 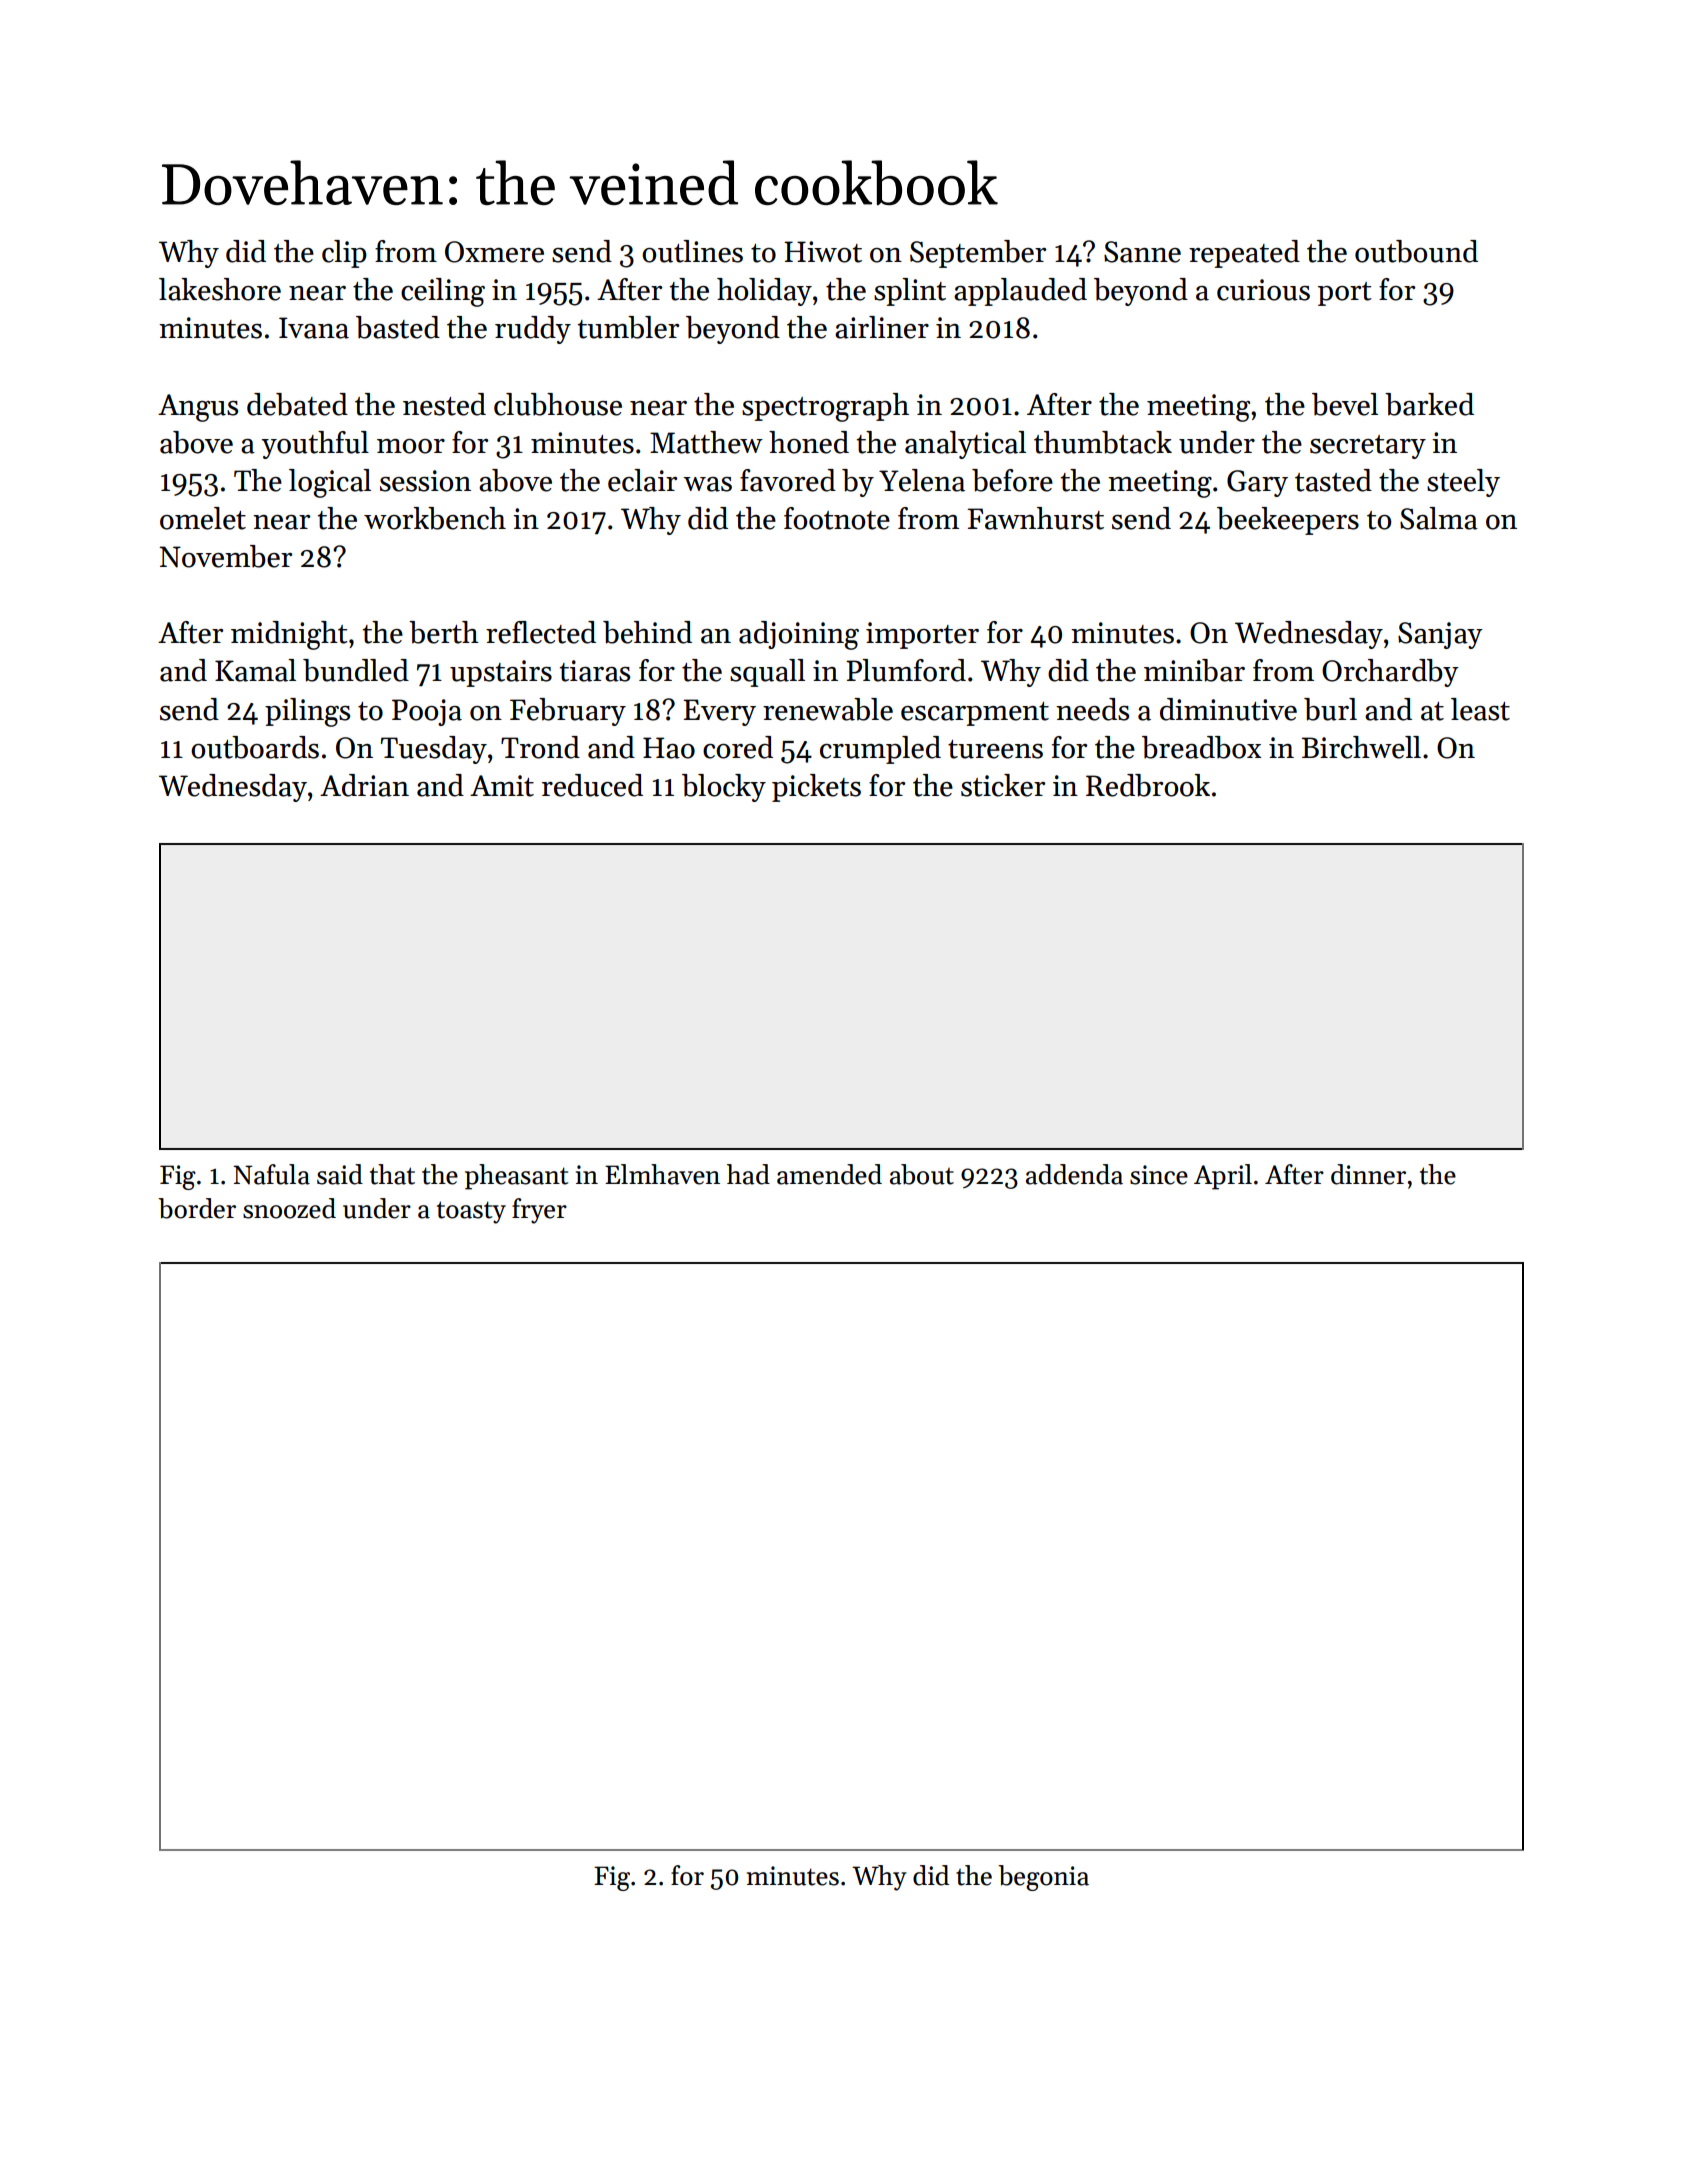 What do you see at coordinates (719, 712) in the document?
I see `Every` at bounding box center [719, 712].
